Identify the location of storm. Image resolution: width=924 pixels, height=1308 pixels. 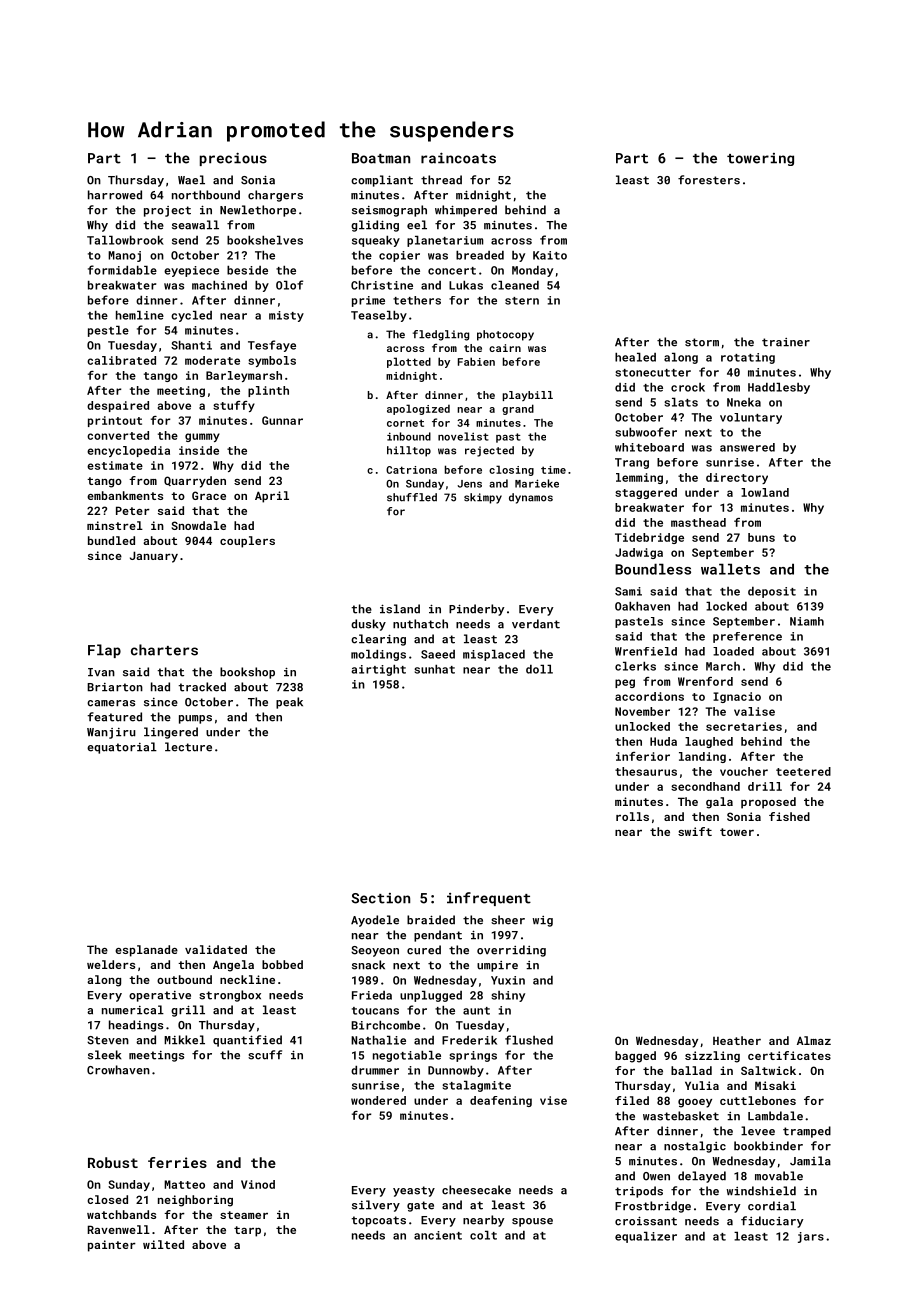
(702, 342).
